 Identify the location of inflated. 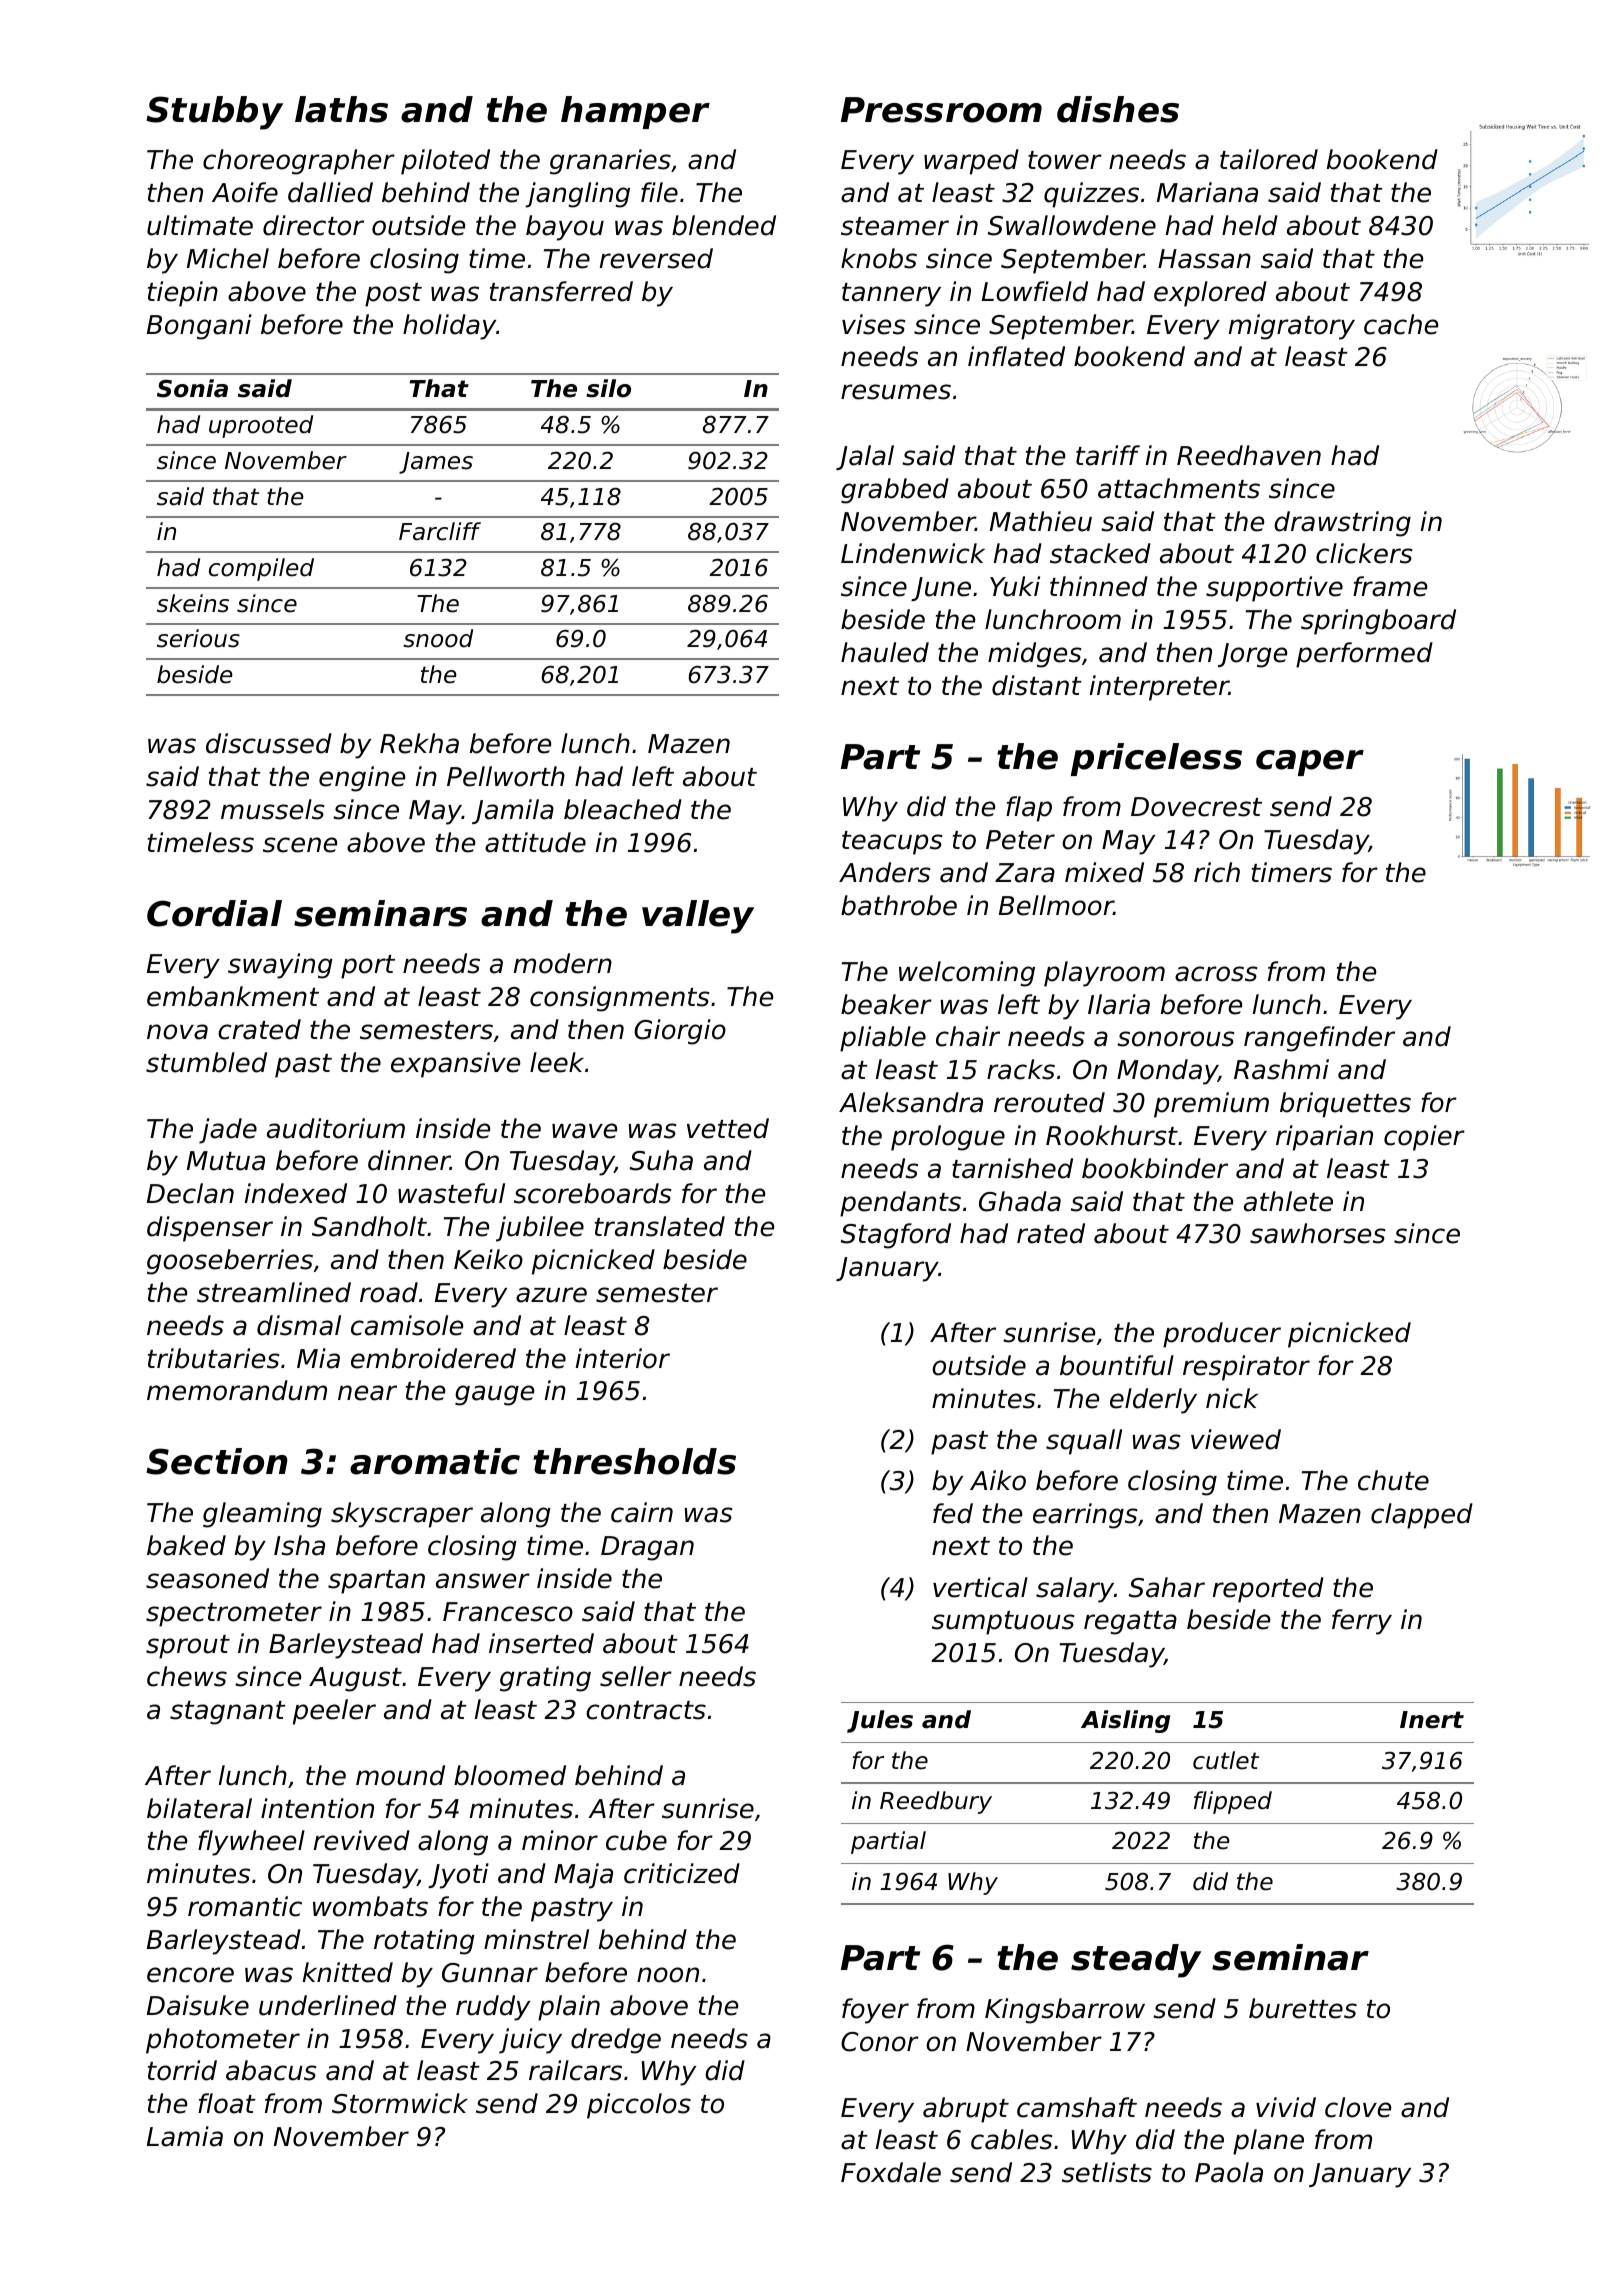
(1016, 356).
